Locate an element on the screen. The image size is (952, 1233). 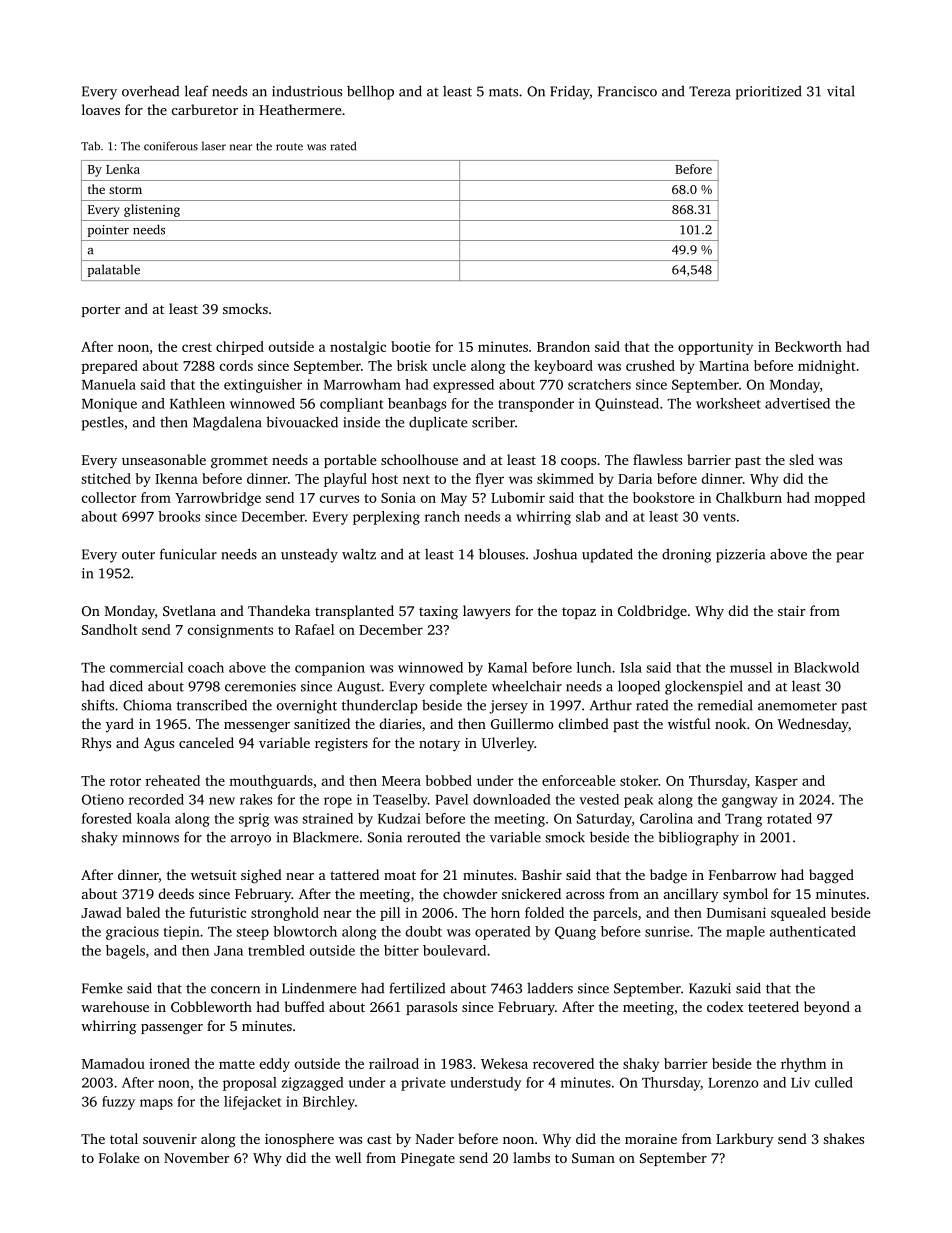
Wekesa is located at coordinates (504, 1063).
